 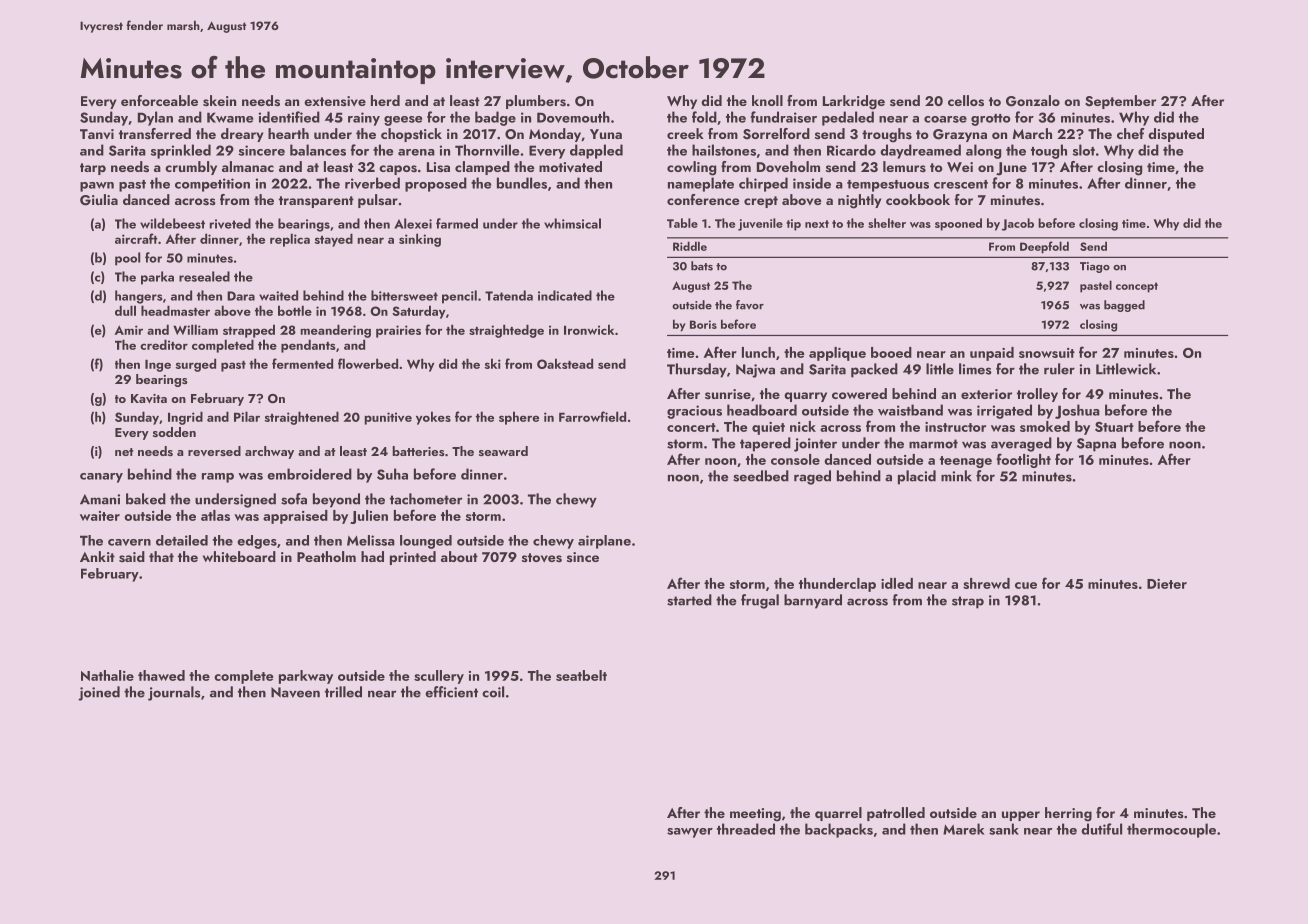 What do you see at coordinates (372, 556) in the page?
I see `had` at bounding box center [372, 556].
